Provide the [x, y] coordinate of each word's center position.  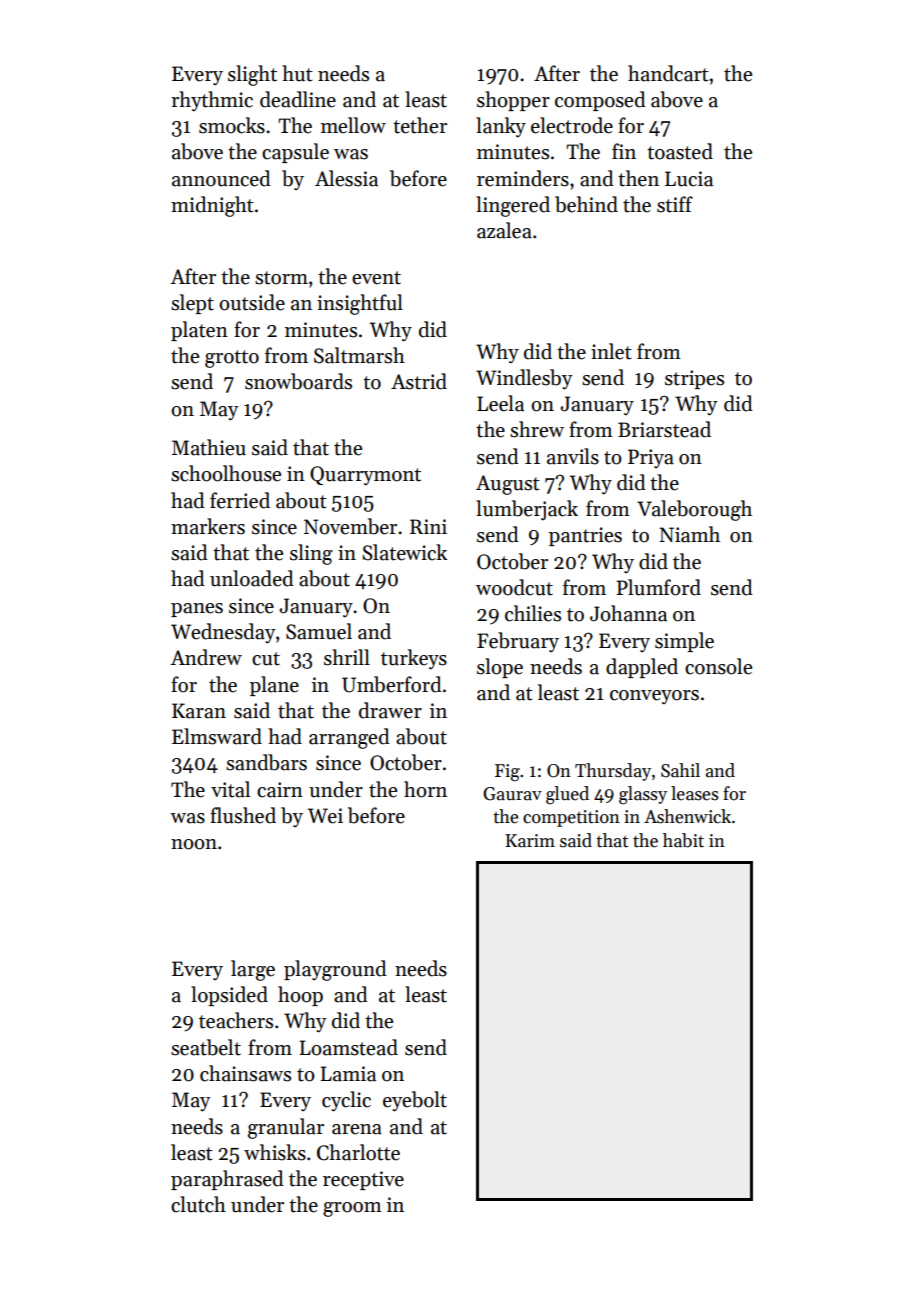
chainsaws [245, 1073]
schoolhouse [226, 473]
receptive [363, 1180]
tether [420, 125]
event [376, 278]
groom [352, 1209]
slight [252, 75]
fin [624, 151]
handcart [668, 73]
